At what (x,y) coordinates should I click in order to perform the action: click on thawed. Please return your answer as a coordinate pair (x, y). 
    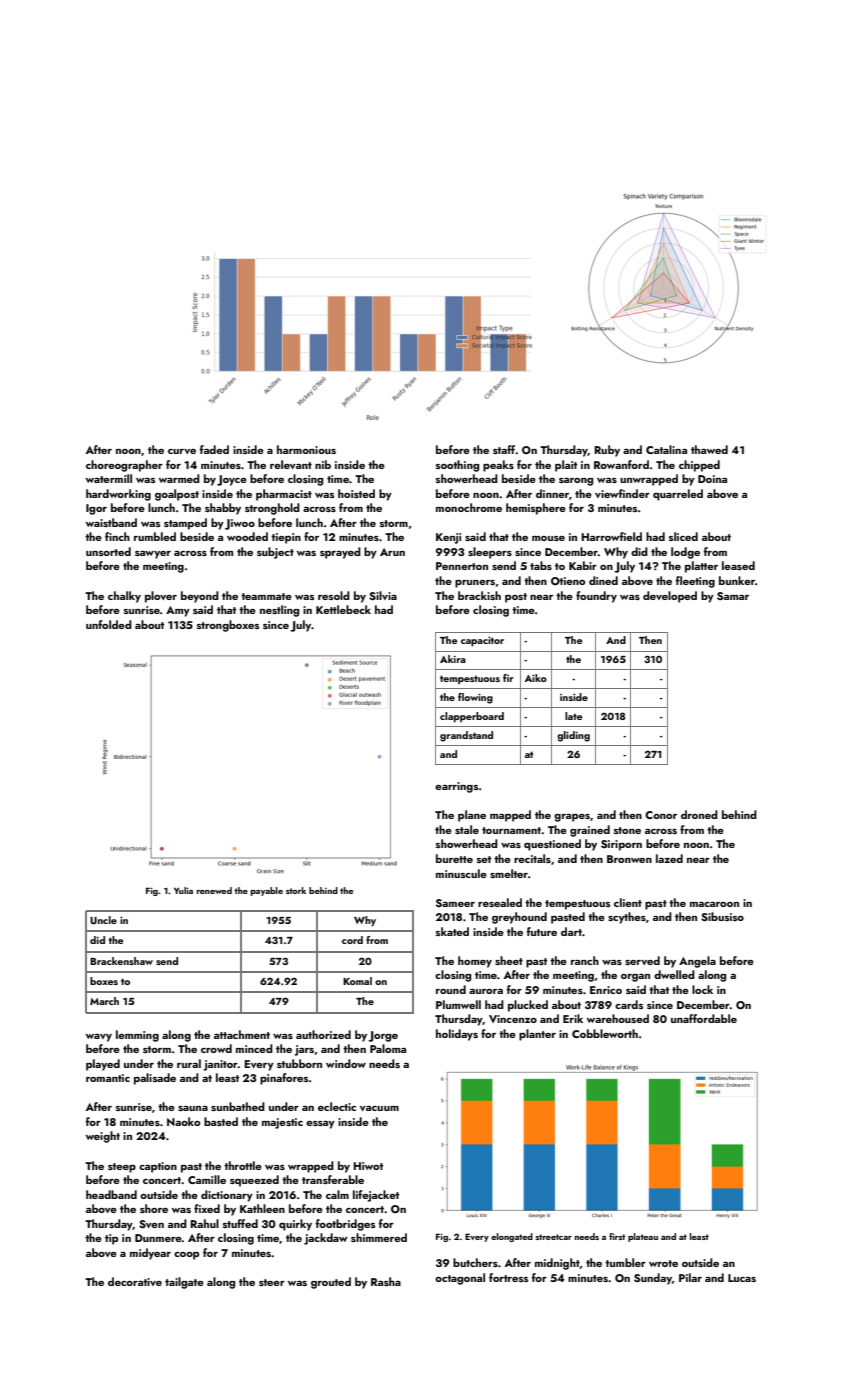
    Looking at the image, I should click on (709, 449).
